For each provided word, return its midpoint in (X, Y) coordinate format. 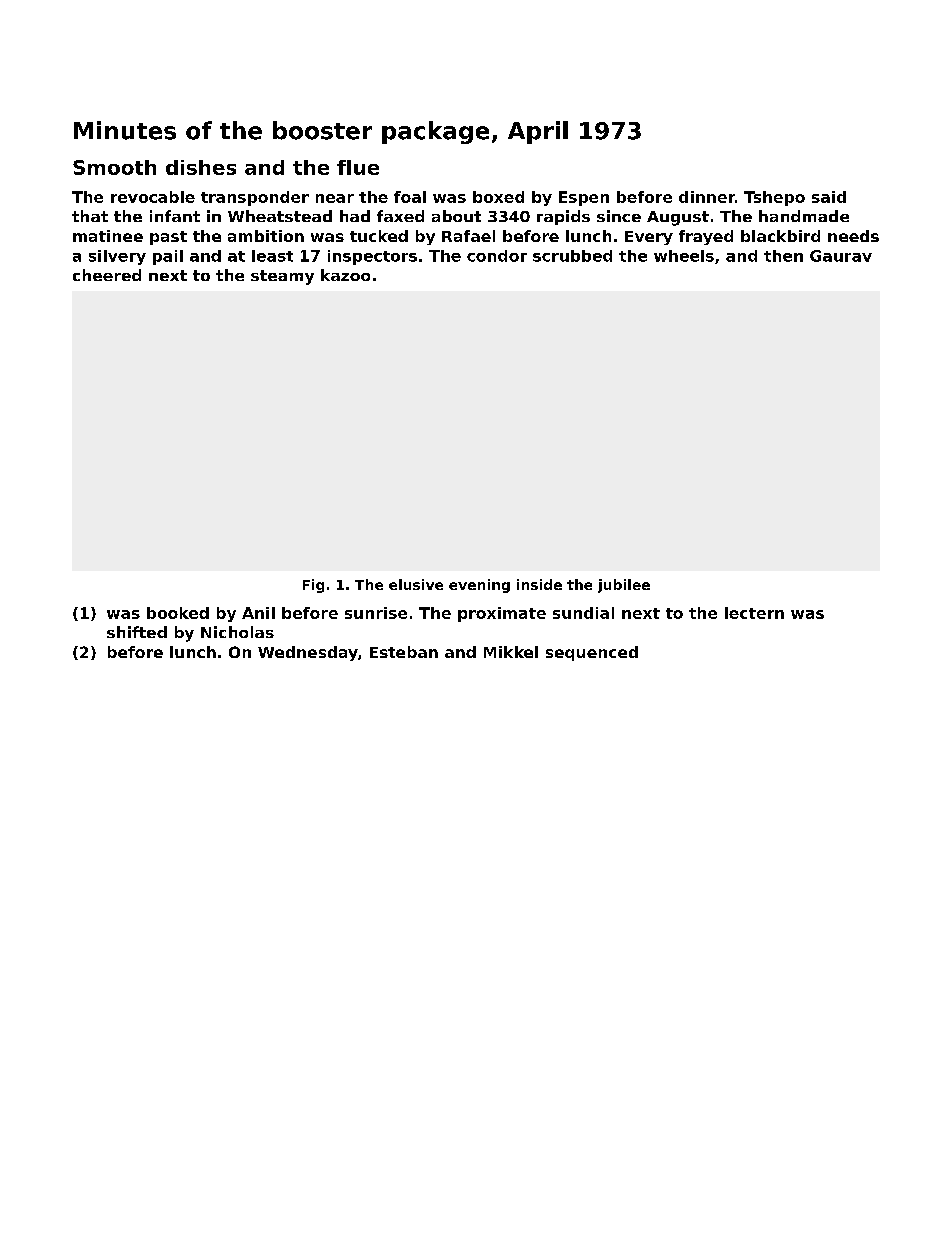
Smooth (114, 167)
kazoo (345, 275)
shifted (137, 632)
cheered (107, 275)
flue (358, 167)
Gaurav (841, 256)
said (829, 197)
